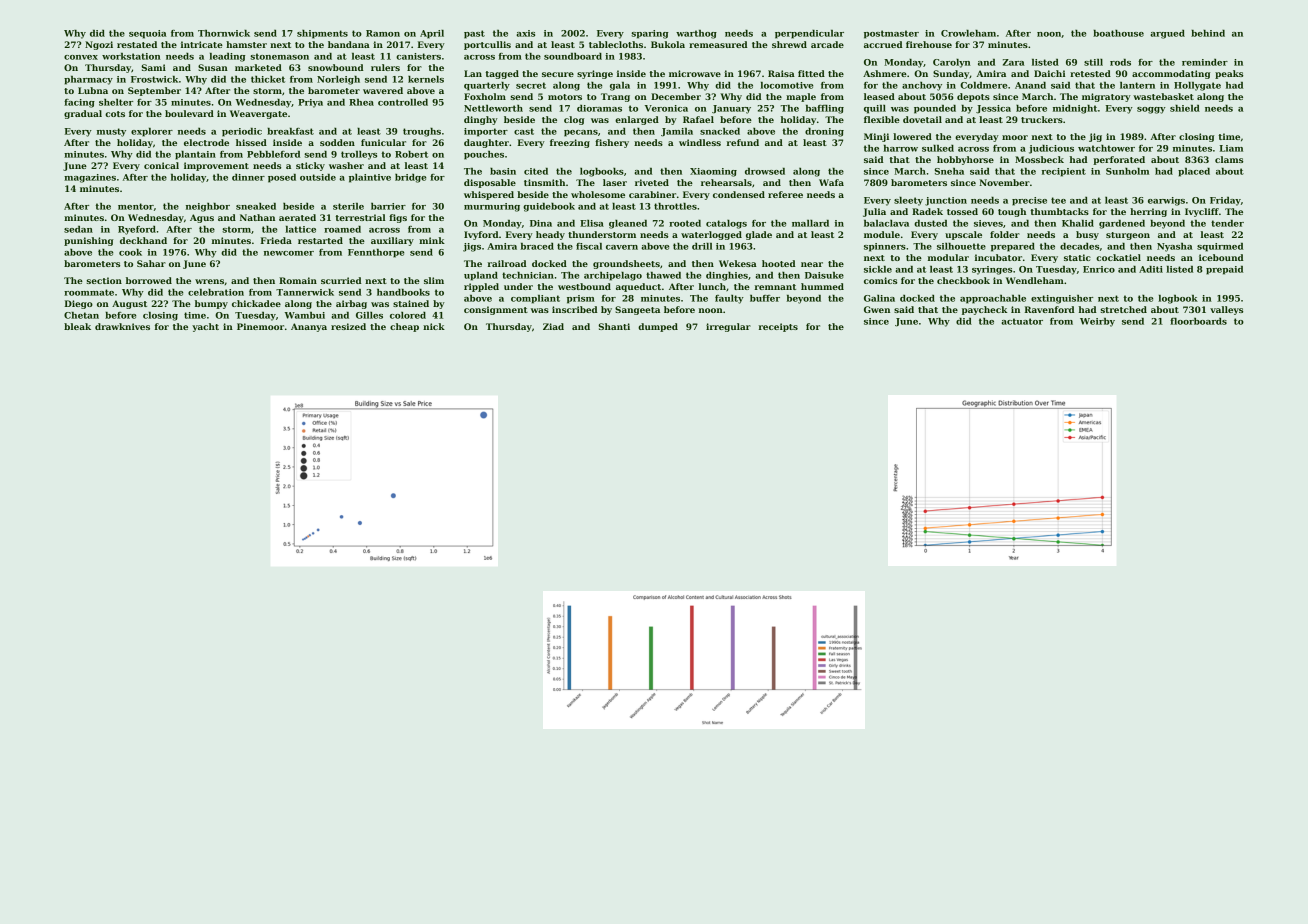 The image size is (1308, 924). What do you see at coordinates (1030, 85) in the page?
I see `Anand` at bounding box center [1030, 85].
